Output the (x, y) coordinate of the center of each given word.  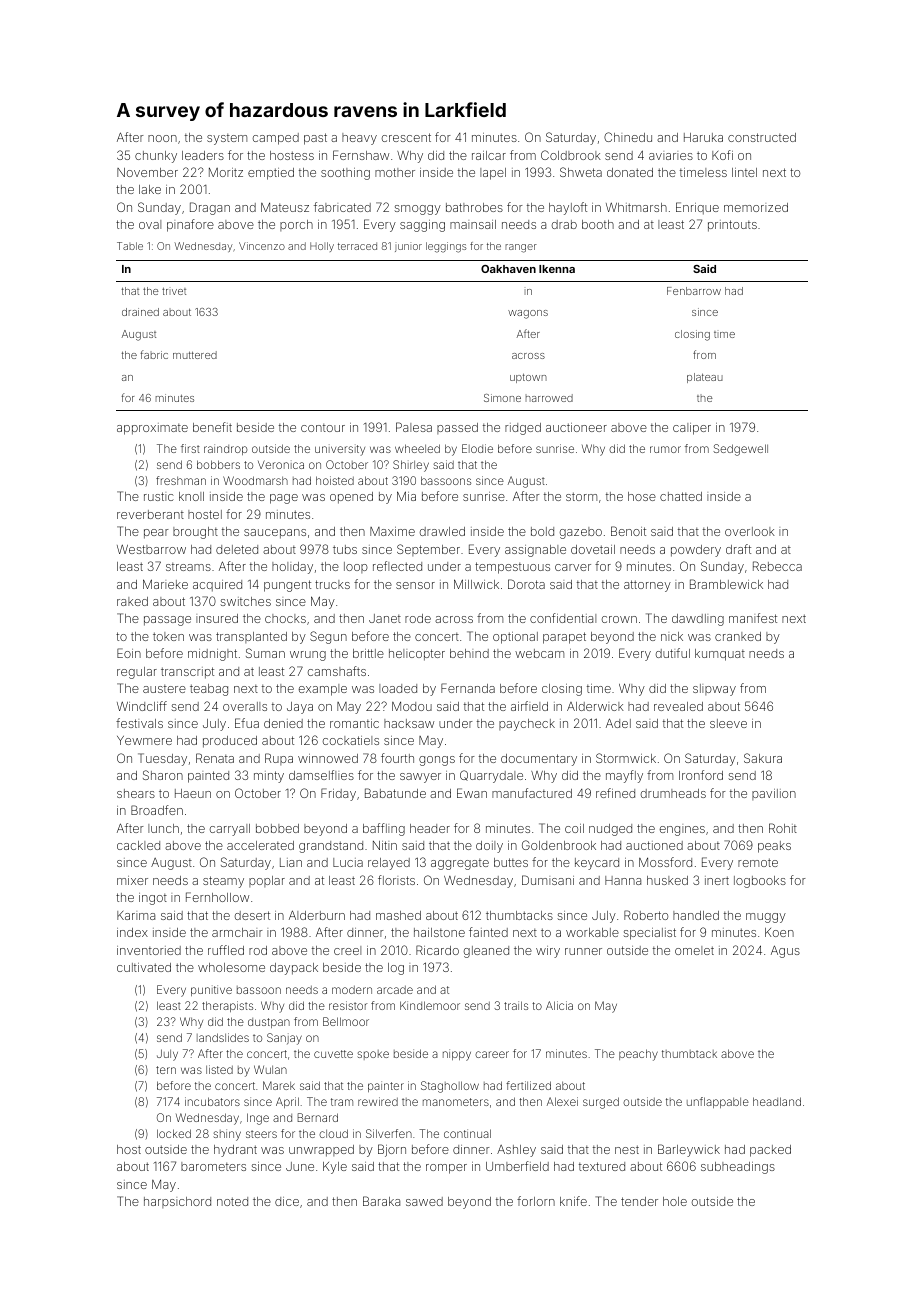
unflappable (718, 1102)
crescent (406, 137)
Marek (279, 1085)
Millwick (476, 584)
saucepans (275, 534)
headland (777, 1101)
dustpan (269, 1023)
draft (738, 549)
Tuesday (162, 759)
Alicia (559, 1005)
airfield (529, 706)
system (227, 139)
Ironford (701, 775)
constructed (762, 137)
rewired (378, 1101)
